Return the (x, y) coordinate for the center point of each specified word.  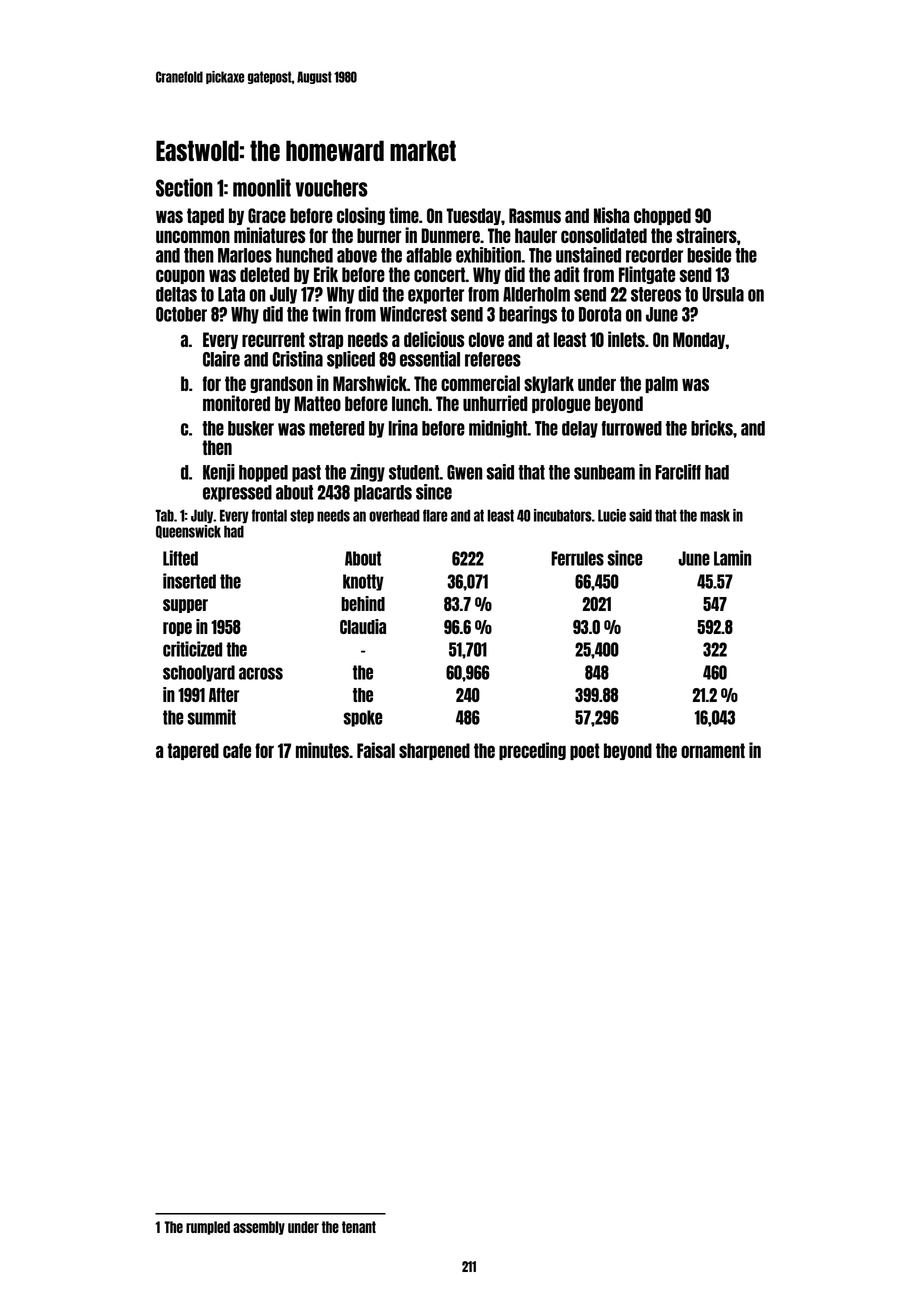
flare (435, 515)
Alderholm (536, 294)
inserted (189, 581)
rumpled (208, 1228)
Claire (221, 359)
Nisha (611, 215)
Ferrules (577, 558)
